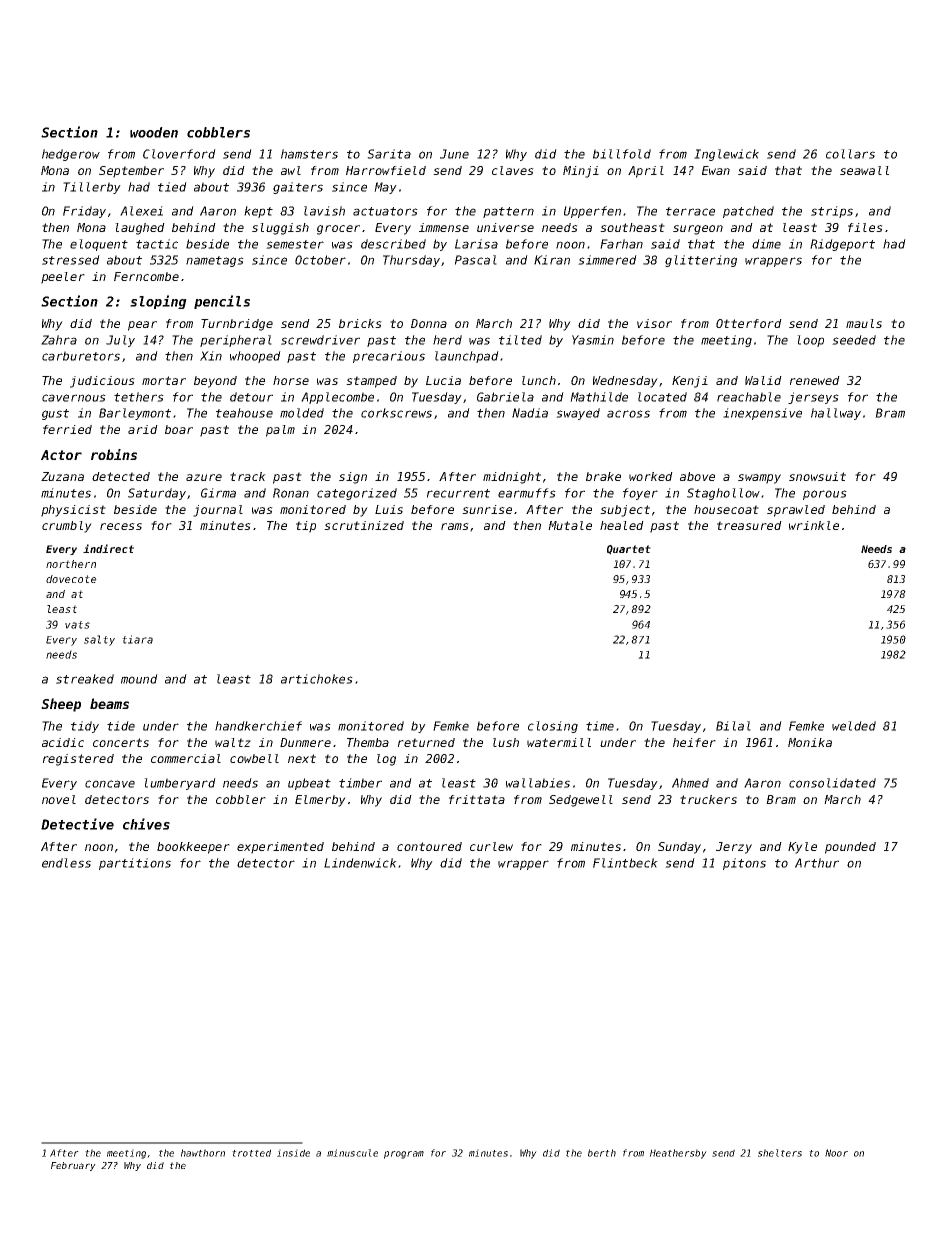 The height and width of the image is (1233, 952). What do you see at coordinates (121, 726) in the image?
I see `tide` at bounding box center [121, 726].
